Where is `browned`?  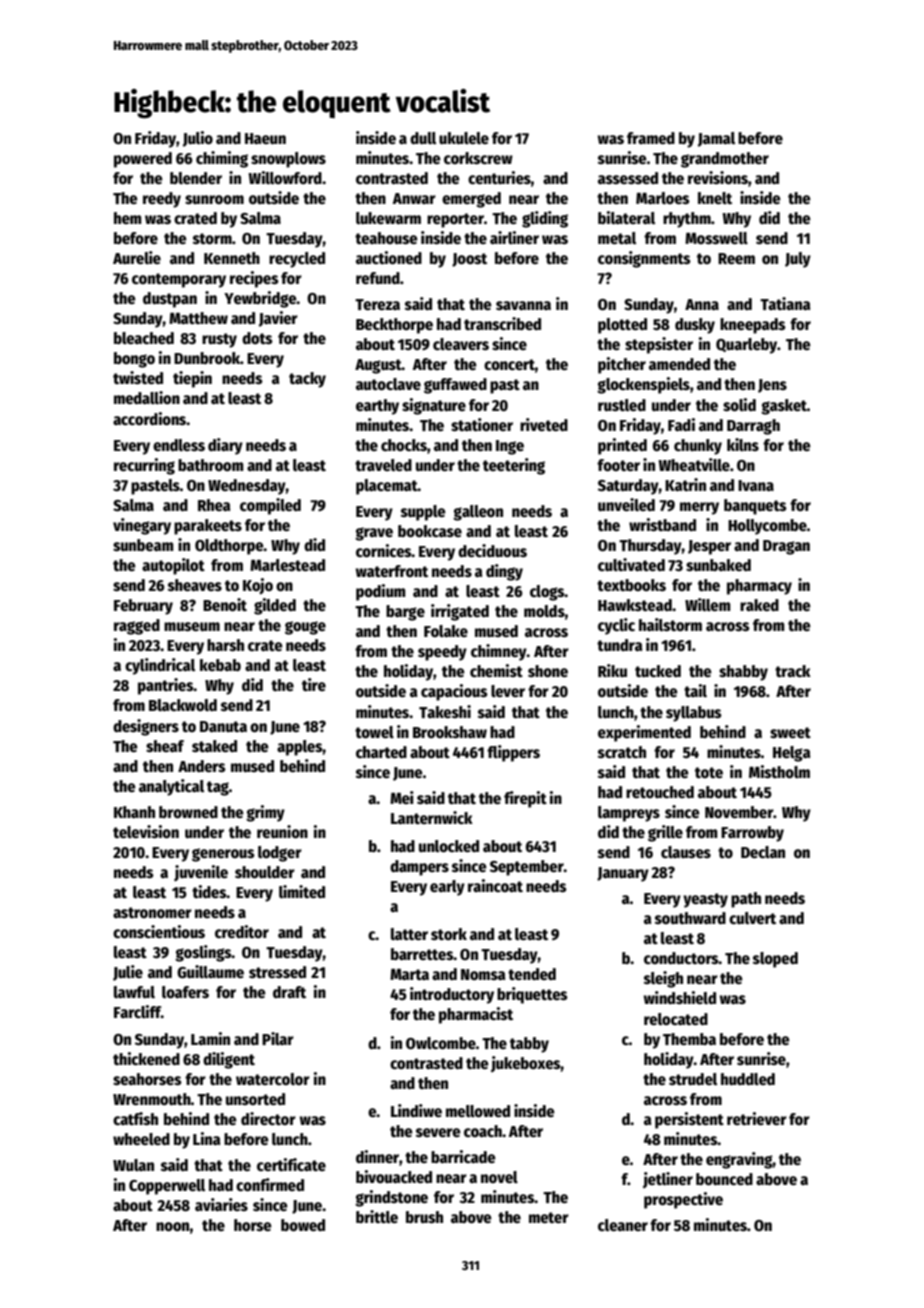 browned is located at coordinates (188, 812).
